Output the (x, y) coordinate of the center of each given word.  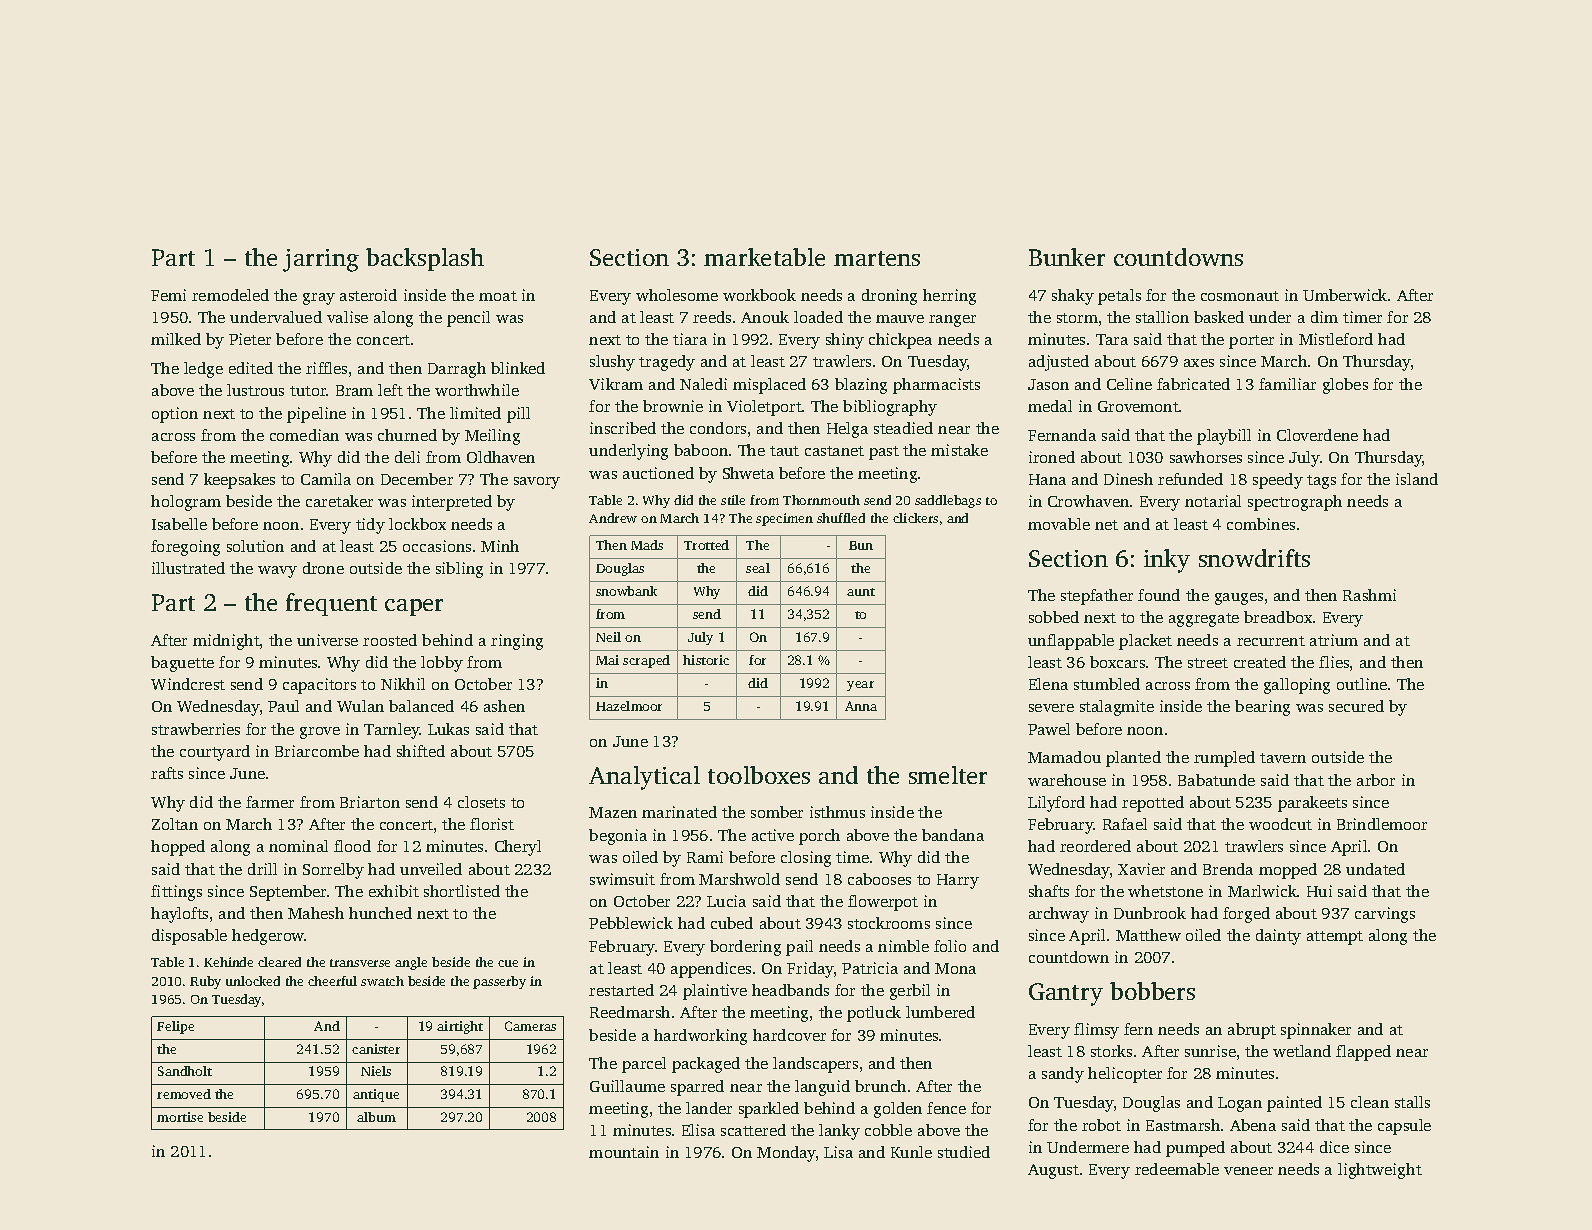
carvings (1385, 915)
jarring (321, 260)
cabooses (879, 879)
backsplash (425, 259)
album (376, 1117)
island (1417, 479)
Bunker (1067, 257)
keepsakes (239, 481)
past (884, 453)
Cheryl (518, 848)
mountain (624, 1152)
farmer (270, 802)
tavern (1283, 758)
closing (806, 859)
